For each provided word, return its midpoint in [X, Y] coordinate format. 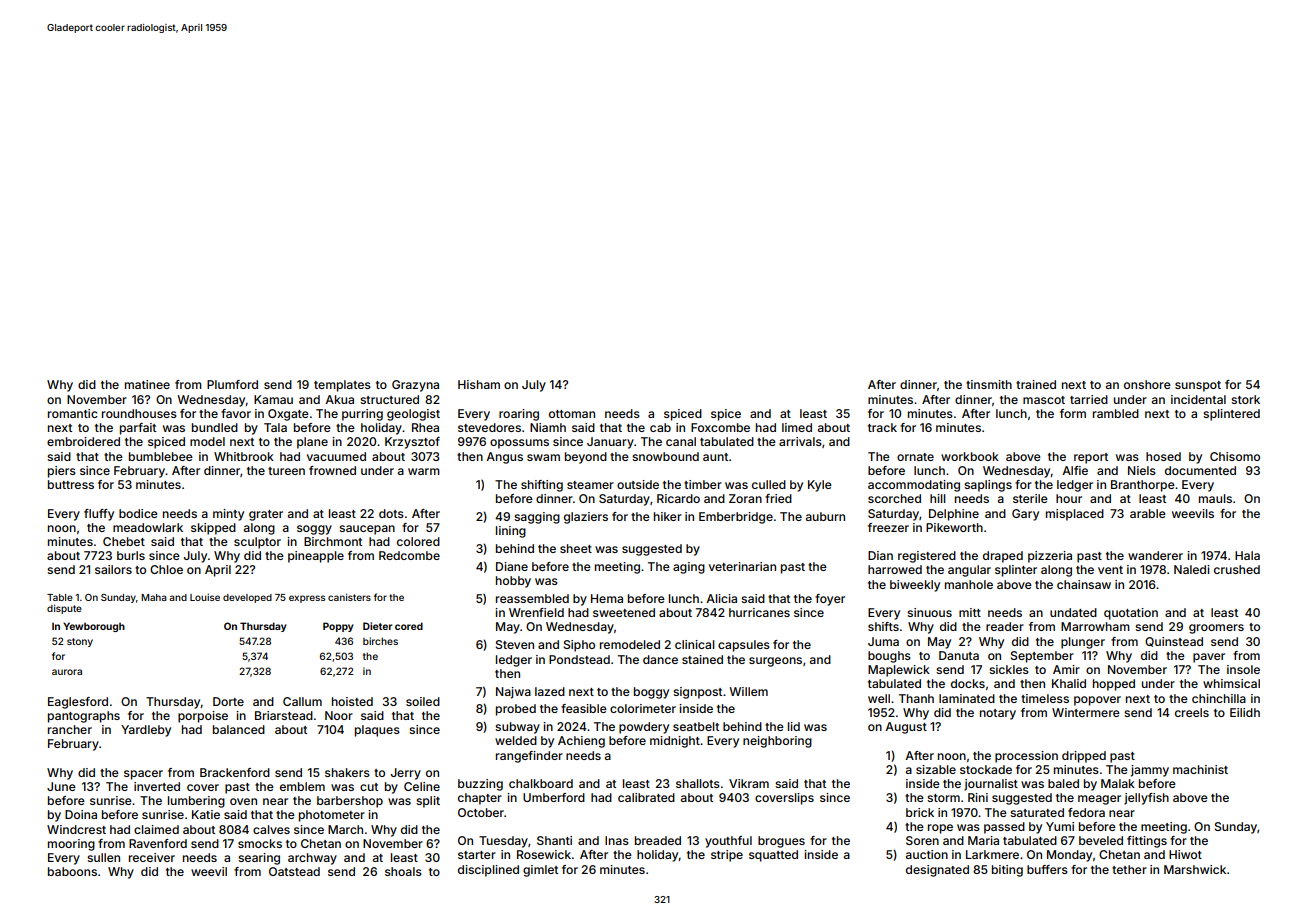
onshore [1147, 384]
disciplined [488, 871]
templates [342, 386]
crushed [1237, 569]
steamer [590, 485]
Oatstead [294, 871]
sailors [113, 569]
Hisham [479, 384]
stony [80, 642]
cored [409, 626]
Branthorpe [1143, 486]
